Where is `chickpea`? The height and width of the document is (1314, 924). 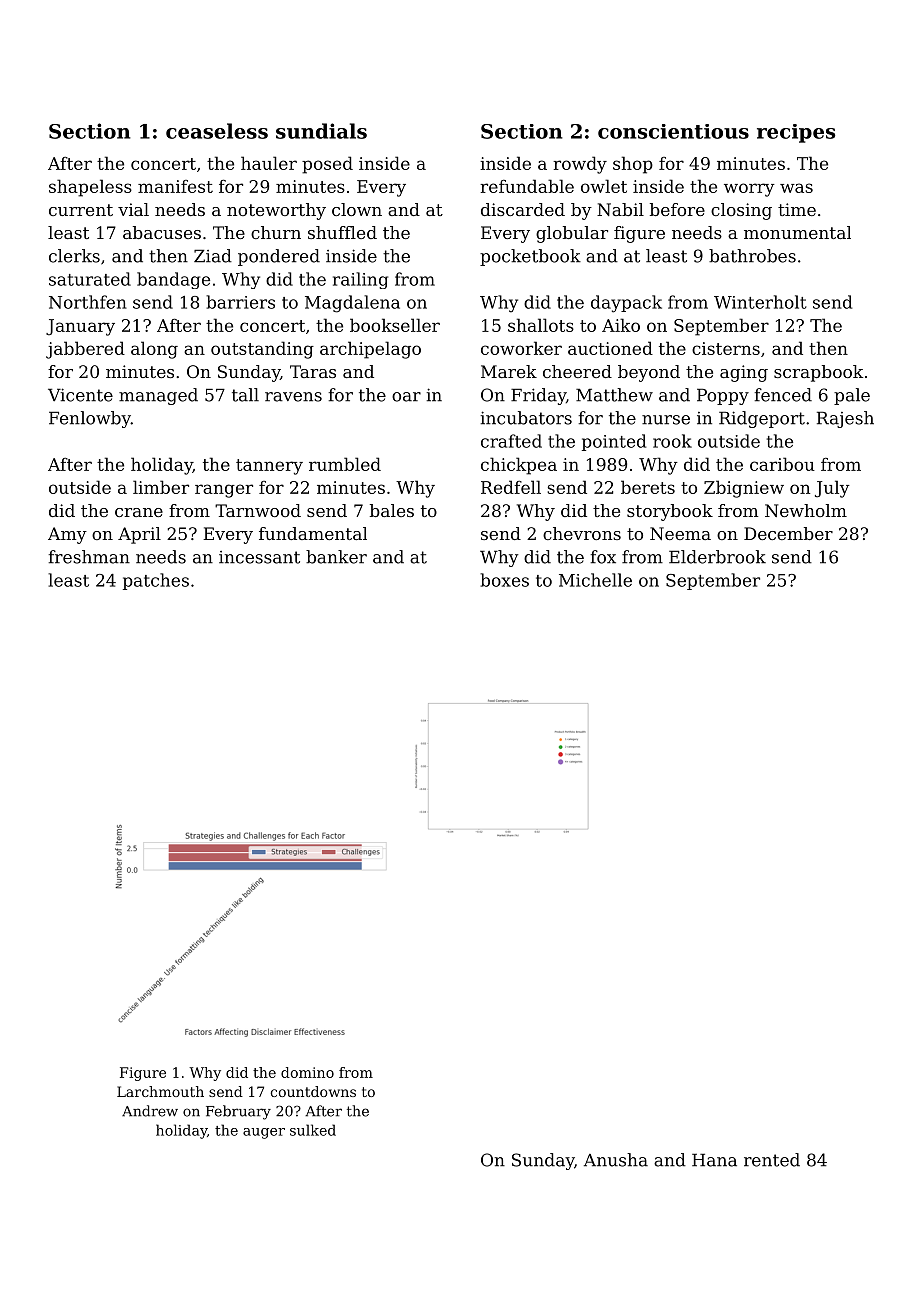
chickpea is located at coordinates (519, 466).
